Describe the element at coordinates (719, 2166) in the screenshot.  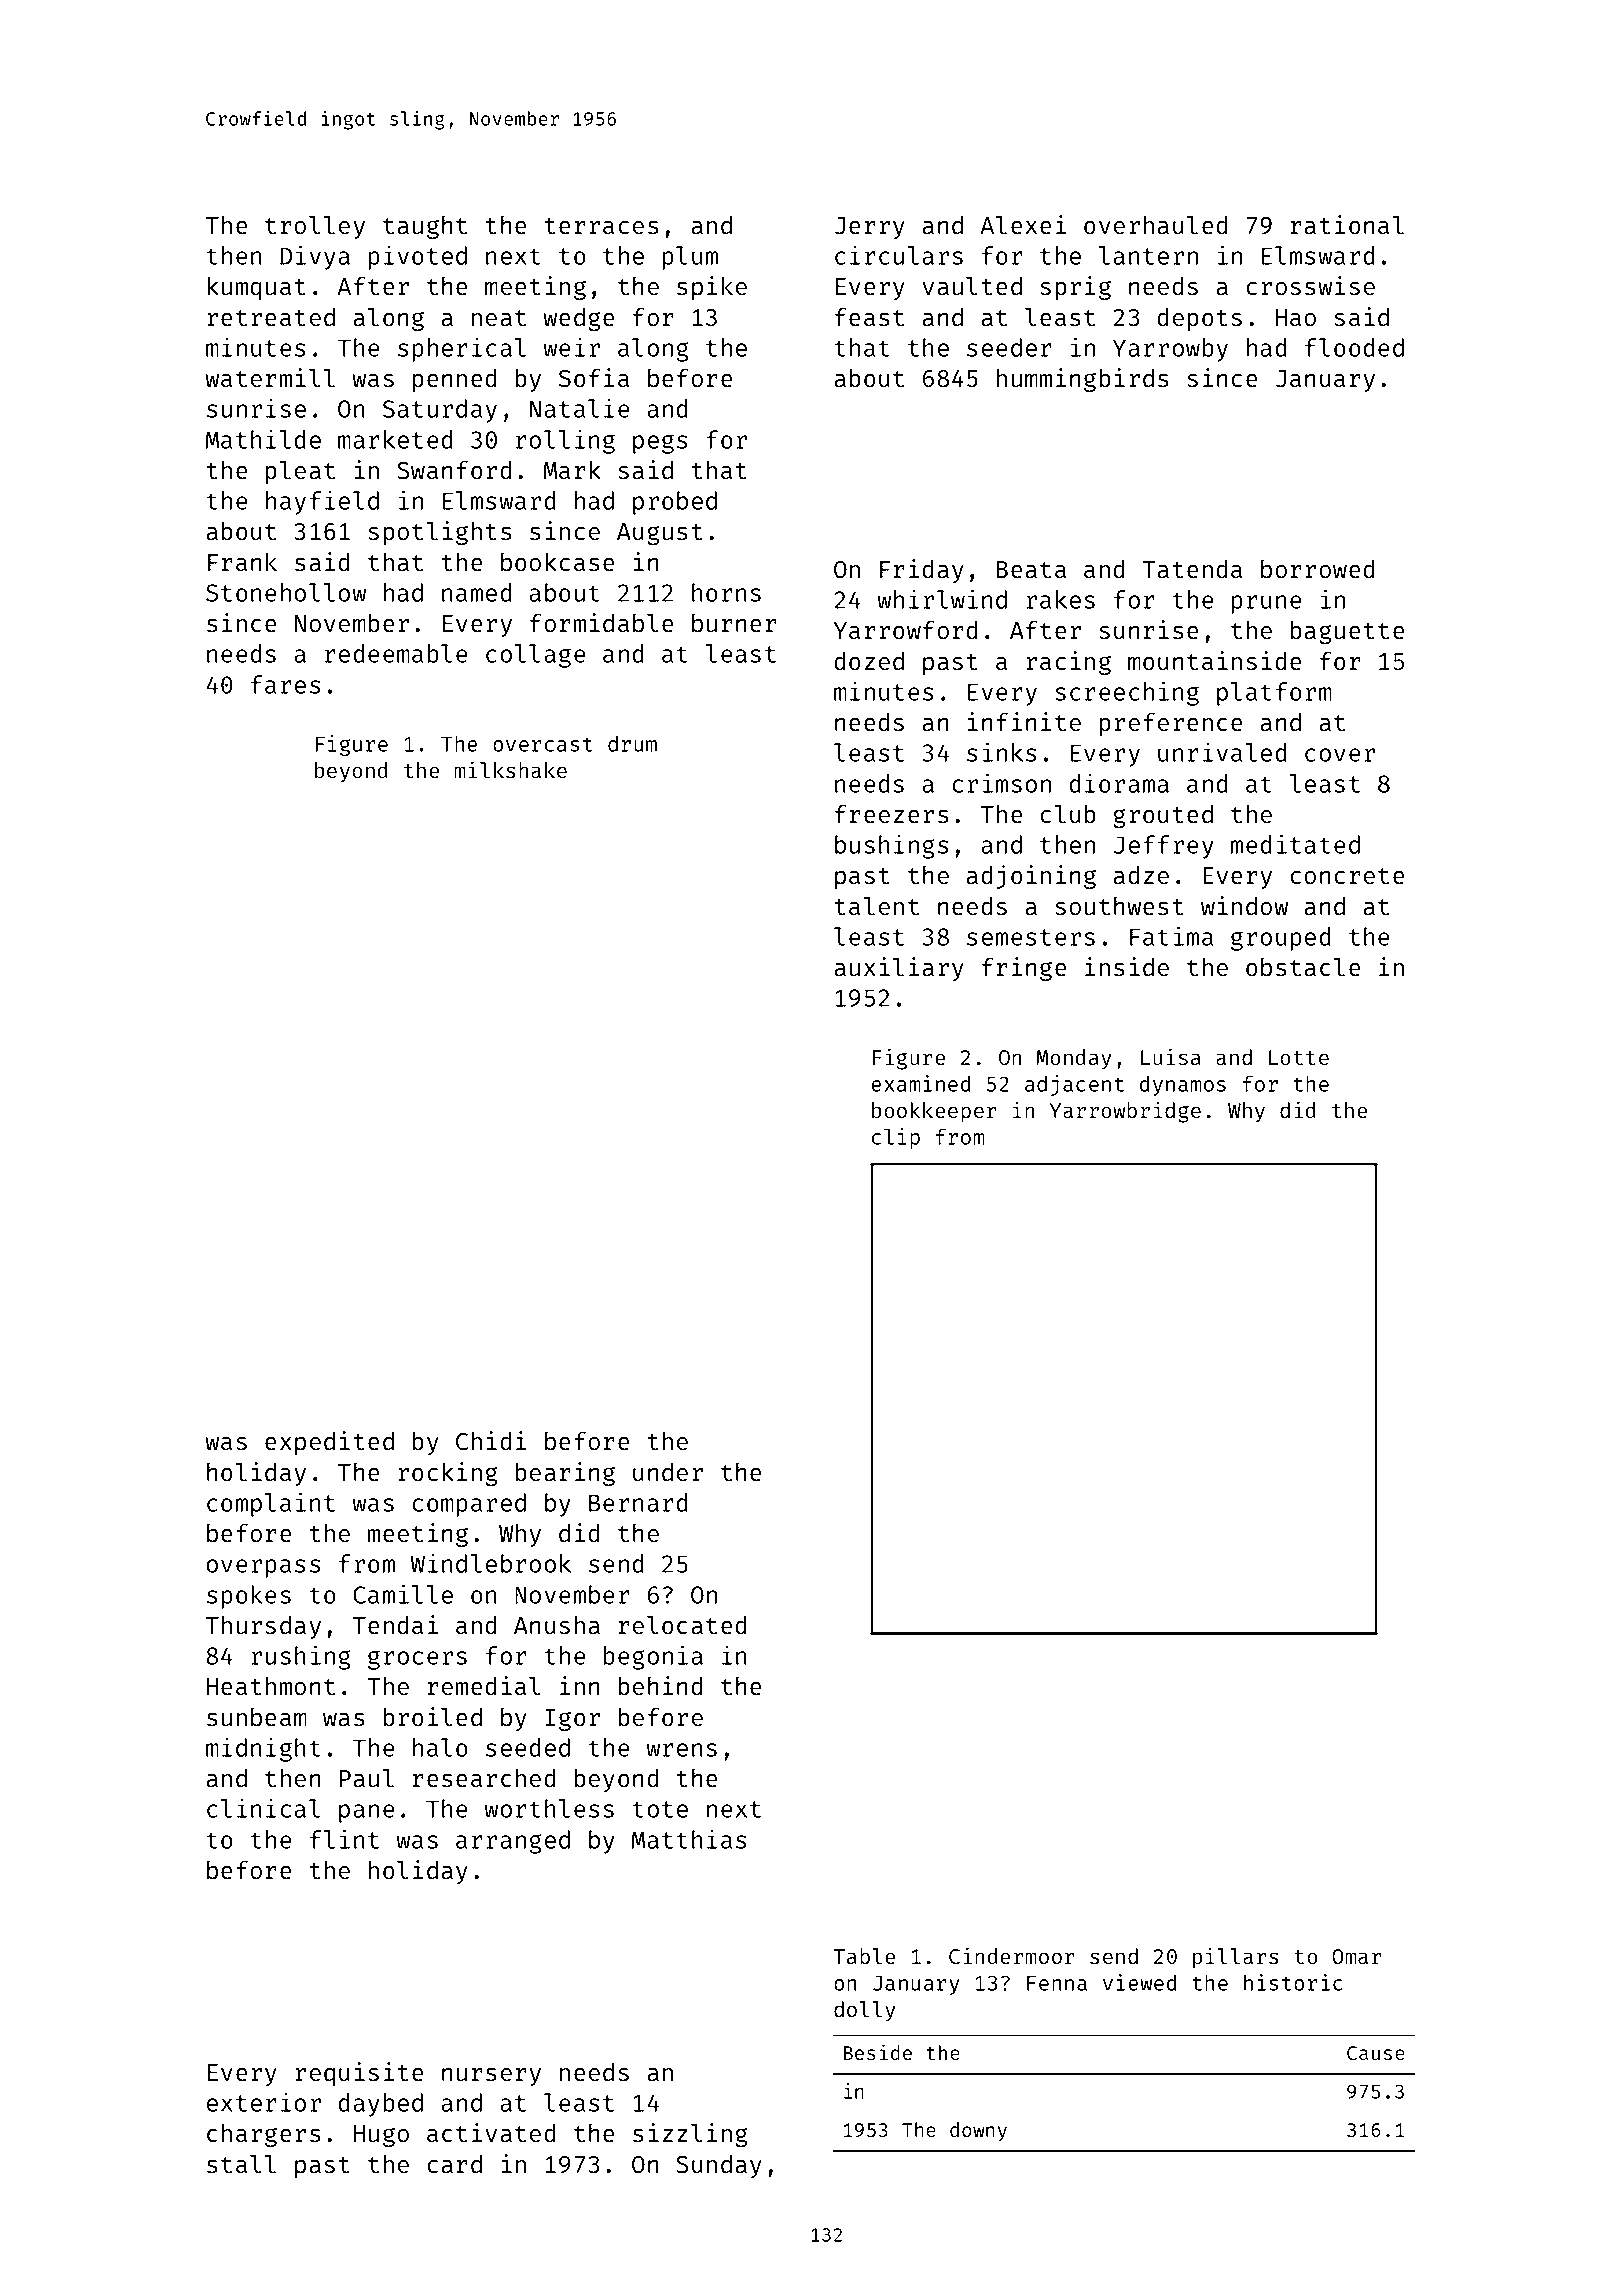
I see `Sunday` at that location.
